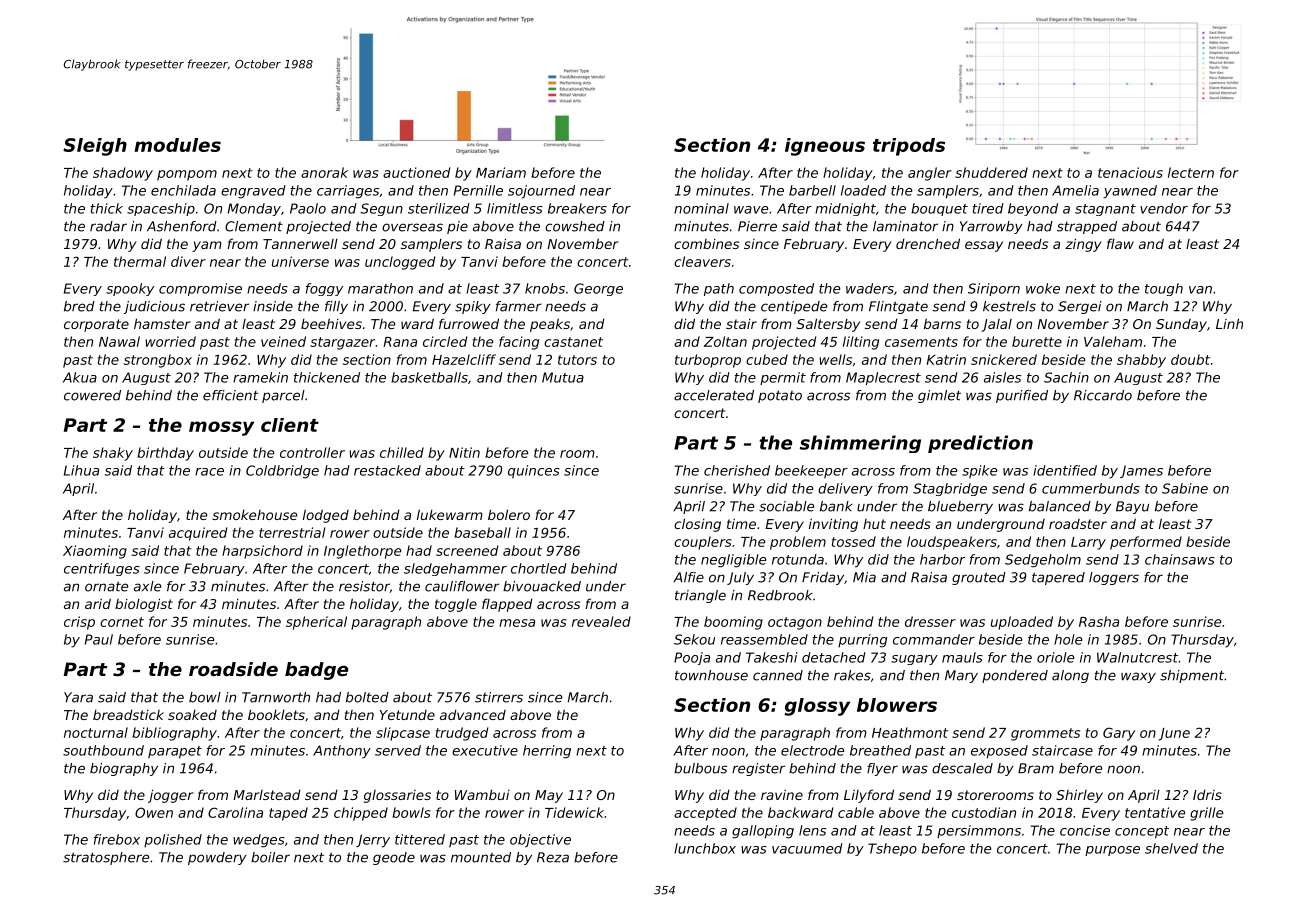 The width and height of the screenshot is (1308, 924). What do you see at coordinates (714, 395) in the screenshot?
I see `accelerated` at bounding box center [714, 395].
